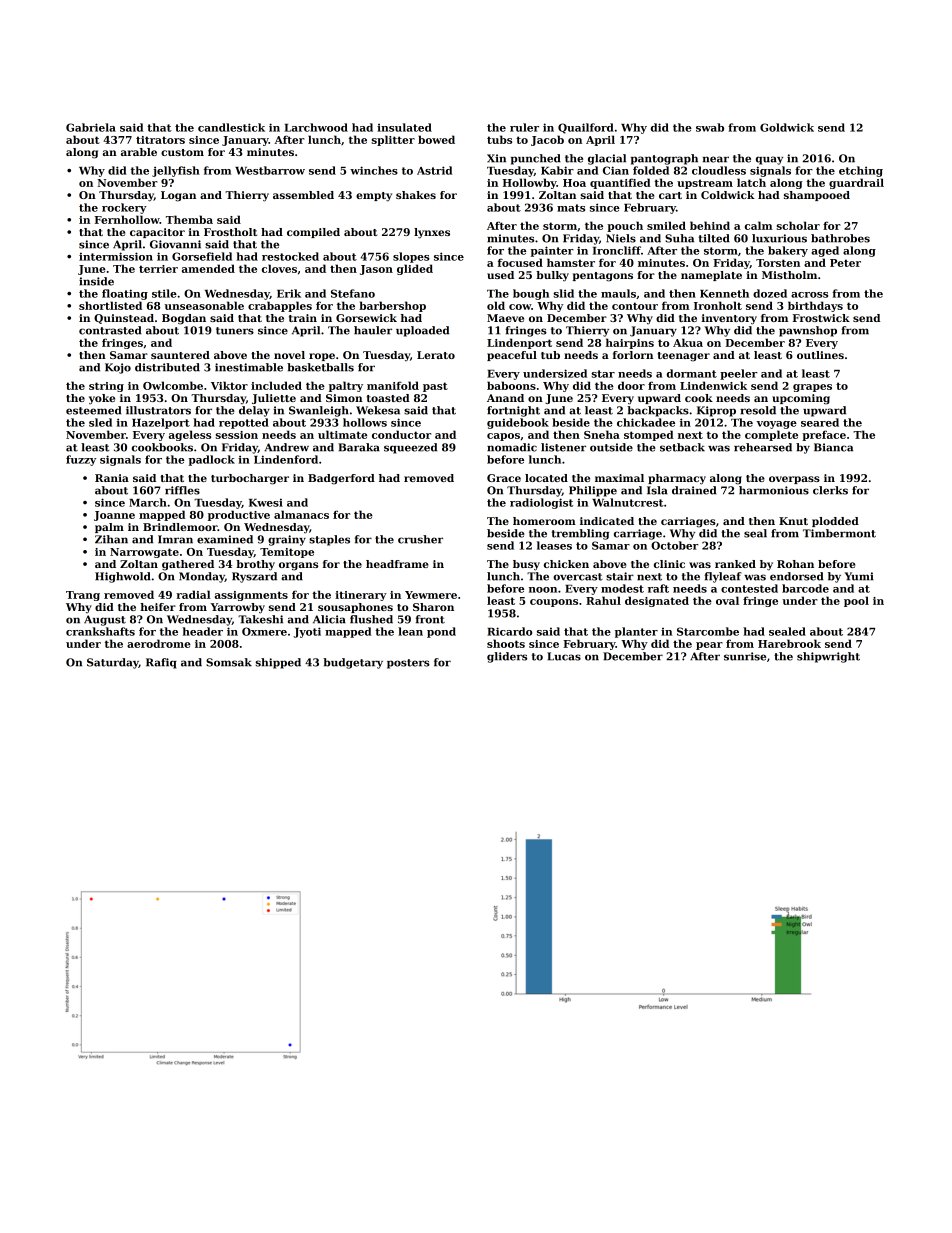  What do you see at coordinates (749, 588) in the screenshot?
I see `contested` at bounding box center [749, 588].
